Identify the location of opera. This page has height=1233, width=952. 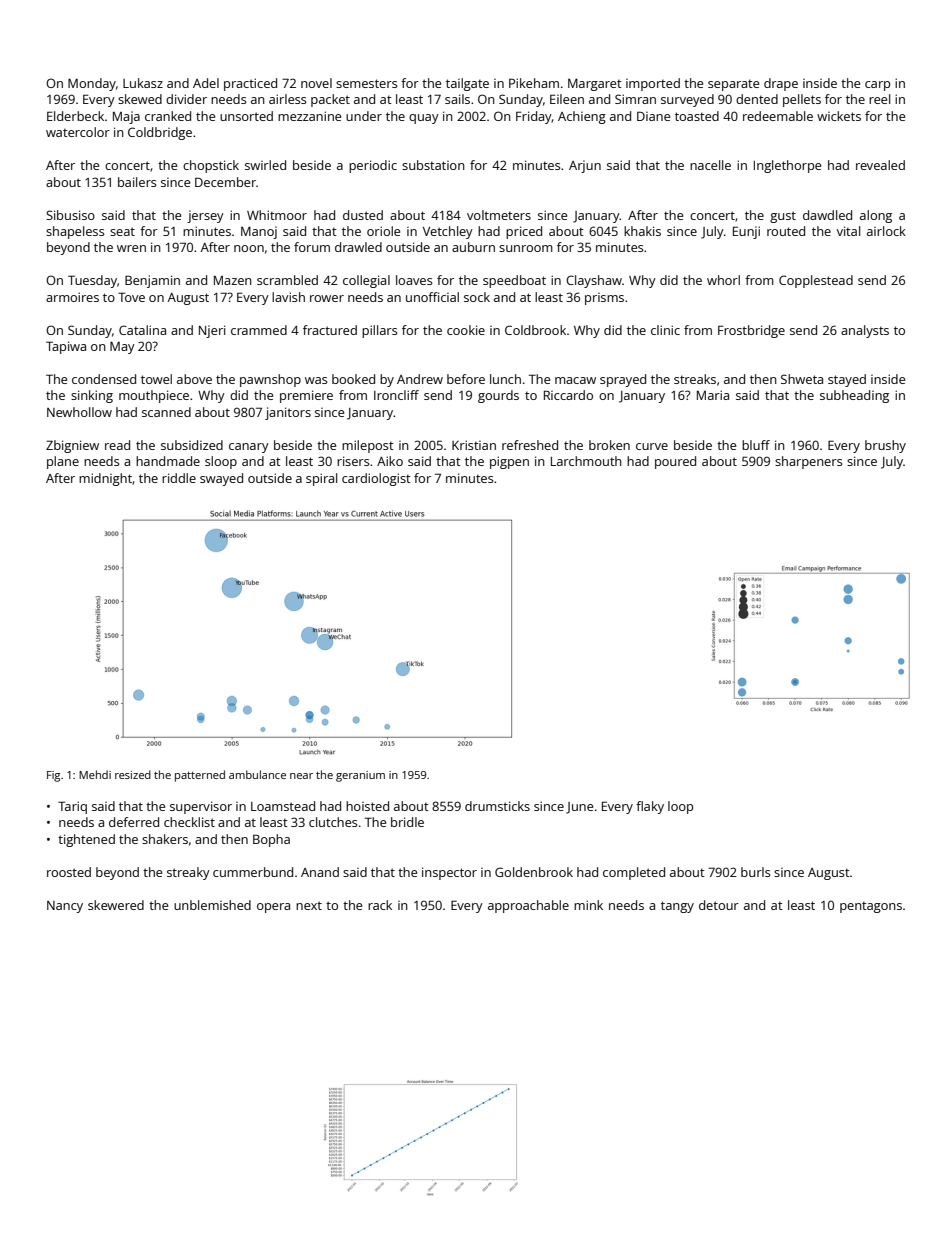
(273, 908).
